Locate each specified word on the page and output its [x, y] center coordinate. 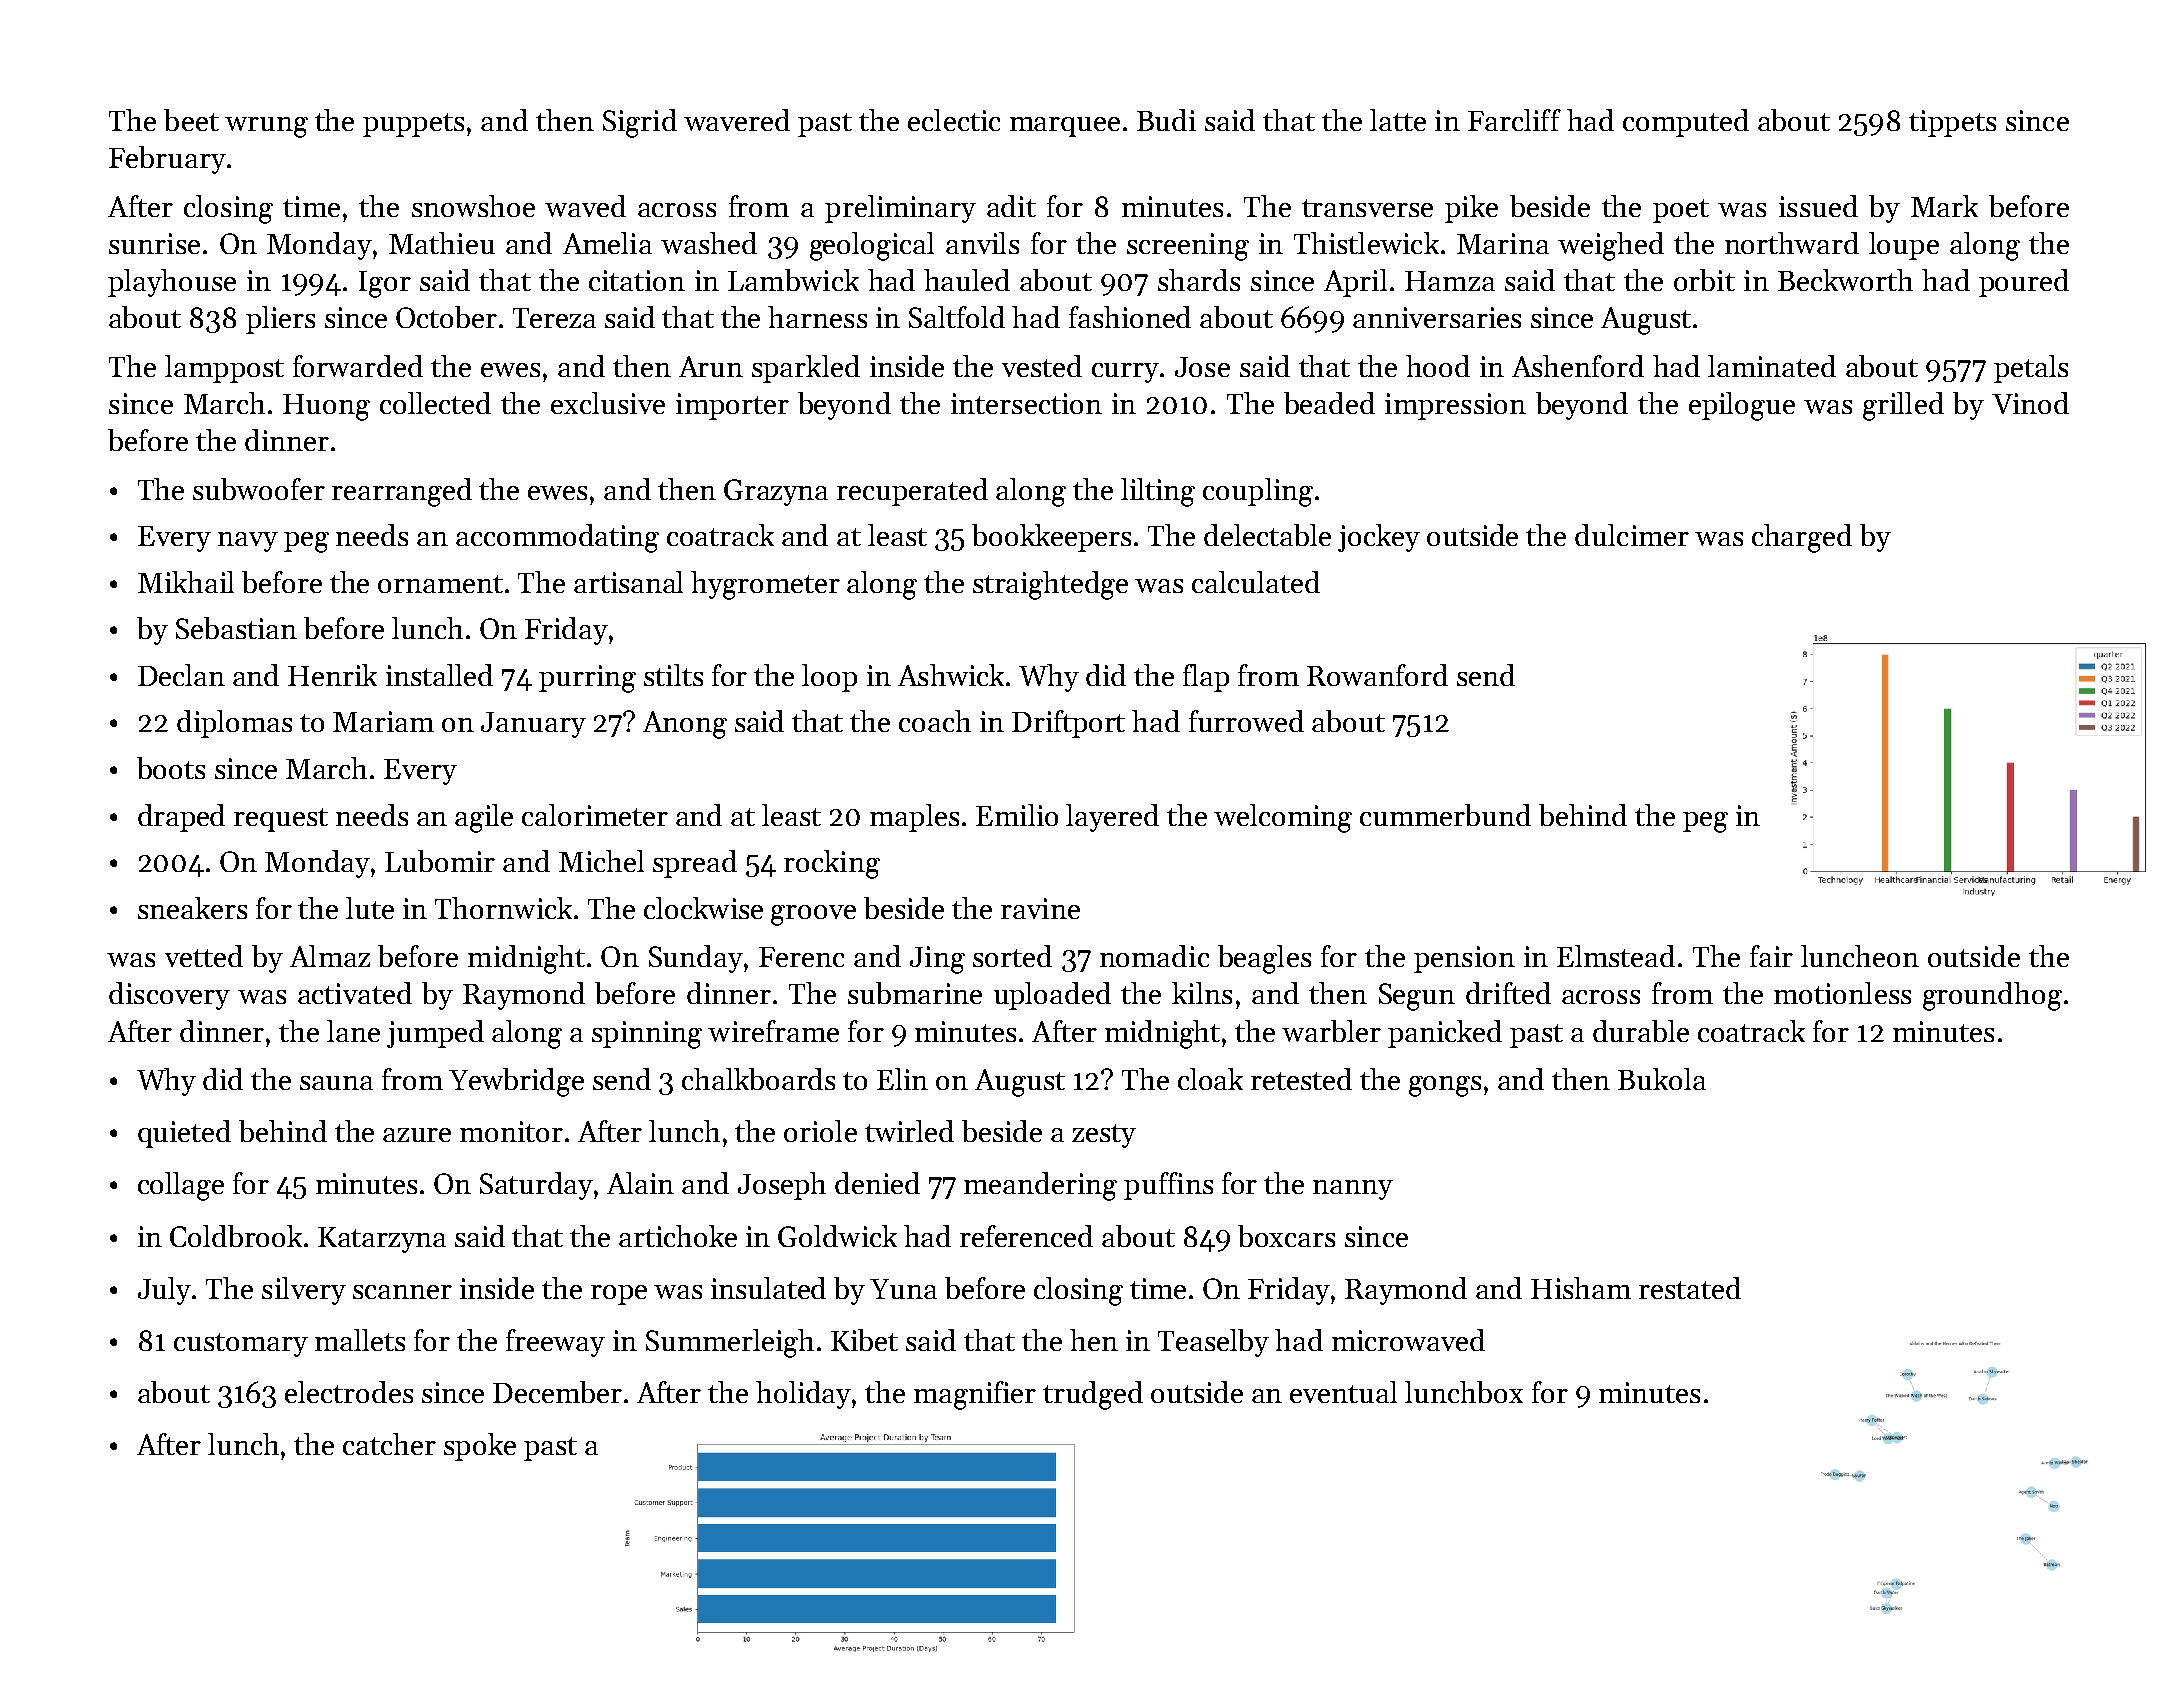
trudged [1093, 1395]
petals [2031, 369]
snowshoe [473, 206]
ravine [1040, 908]
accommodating [557, 538]
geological [872, 246]
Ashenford [1578, 366]
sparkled [806, 369]
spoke [480, 1447]
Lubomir [440, 861]
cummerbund [1445, 815]
